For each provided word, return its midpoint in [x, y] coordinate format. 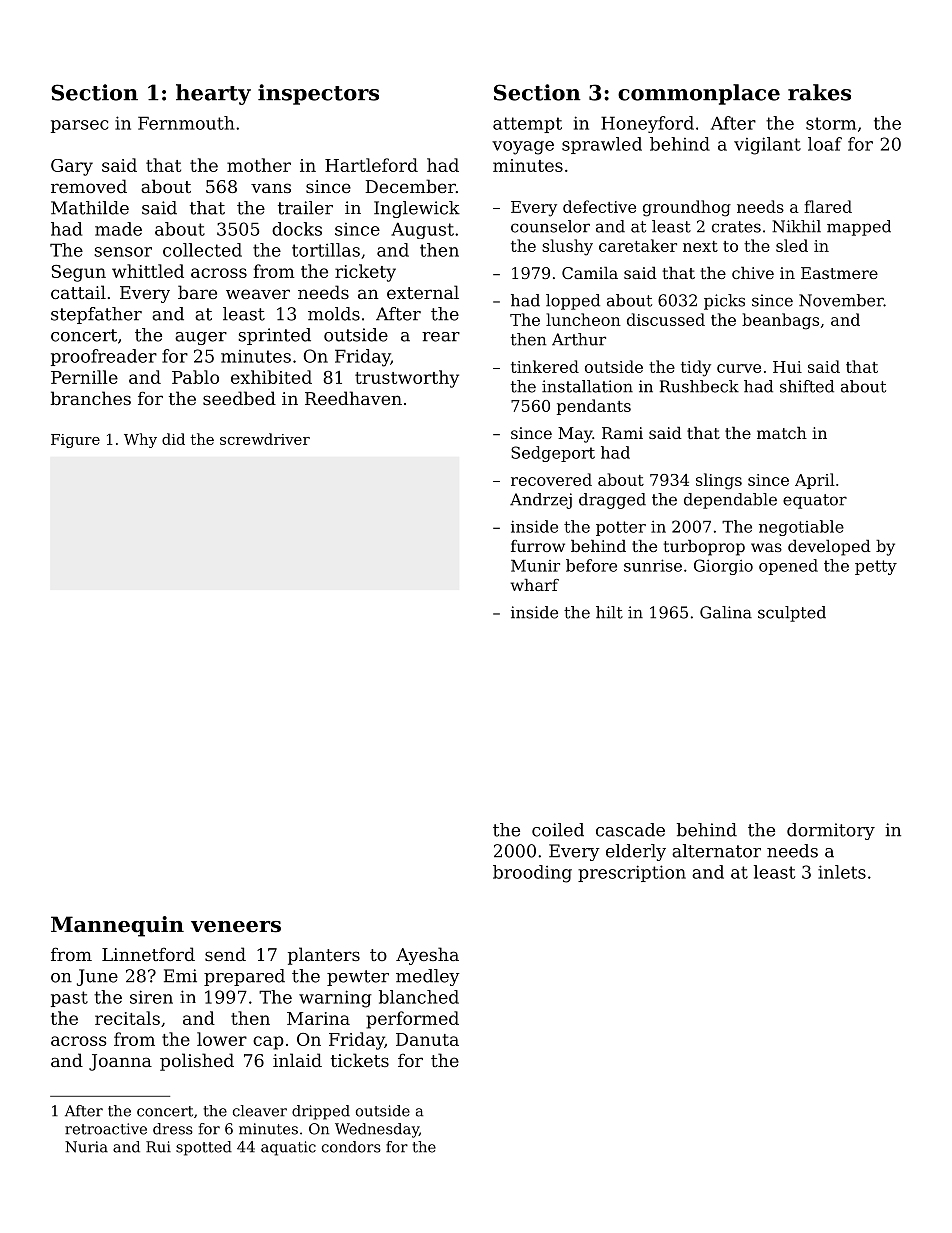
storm [831, 123]
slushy [567, 247]
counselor [550, 226]
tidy [696, 368]
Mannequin [117, 926]
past [69, 999]
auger [201, 338]
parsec [79, 126]
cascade [630, 830]
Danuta [427, 1039]
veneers [236, 927]
